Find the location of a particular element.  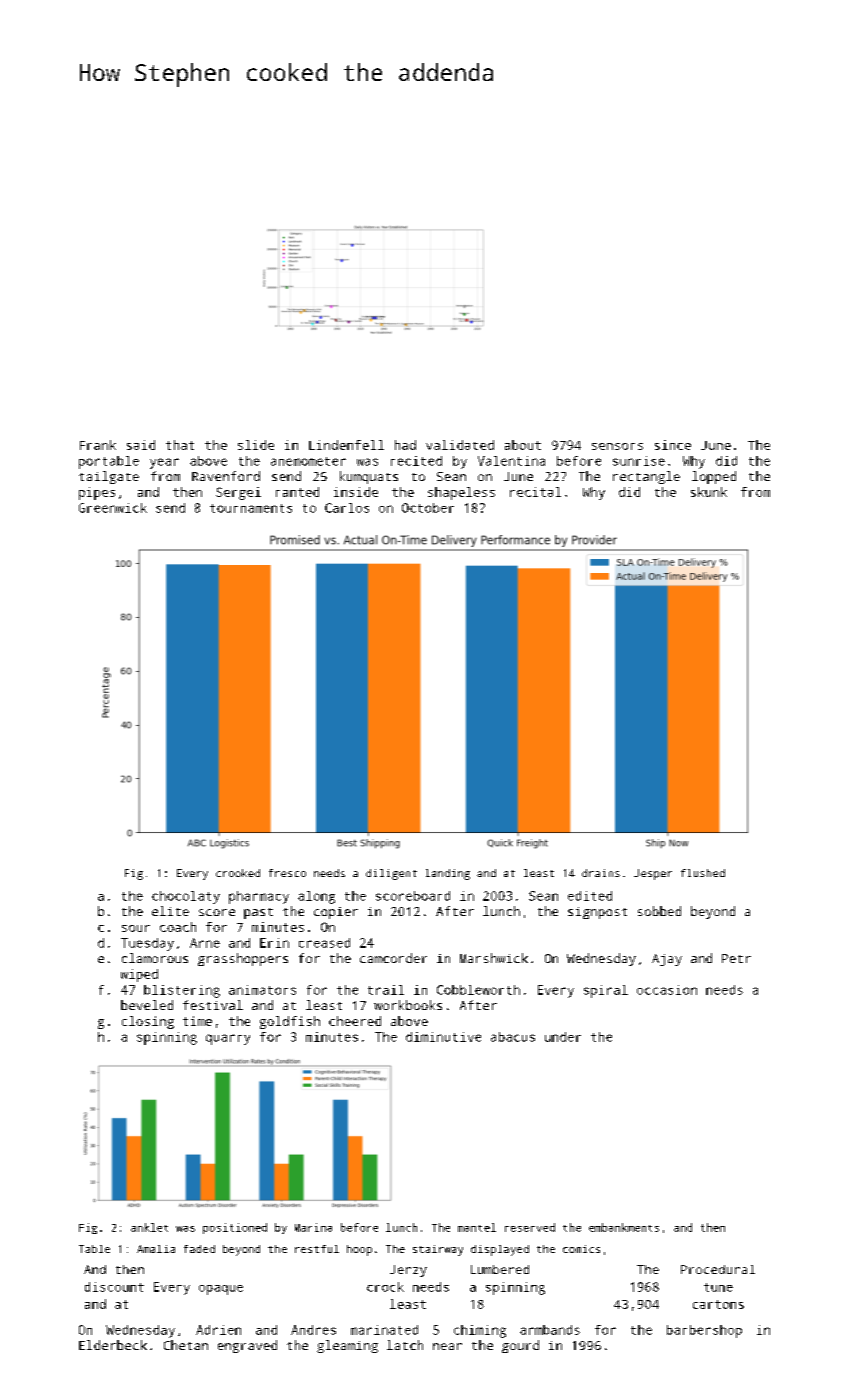

Sergei is located at coordinates (238, 493).
